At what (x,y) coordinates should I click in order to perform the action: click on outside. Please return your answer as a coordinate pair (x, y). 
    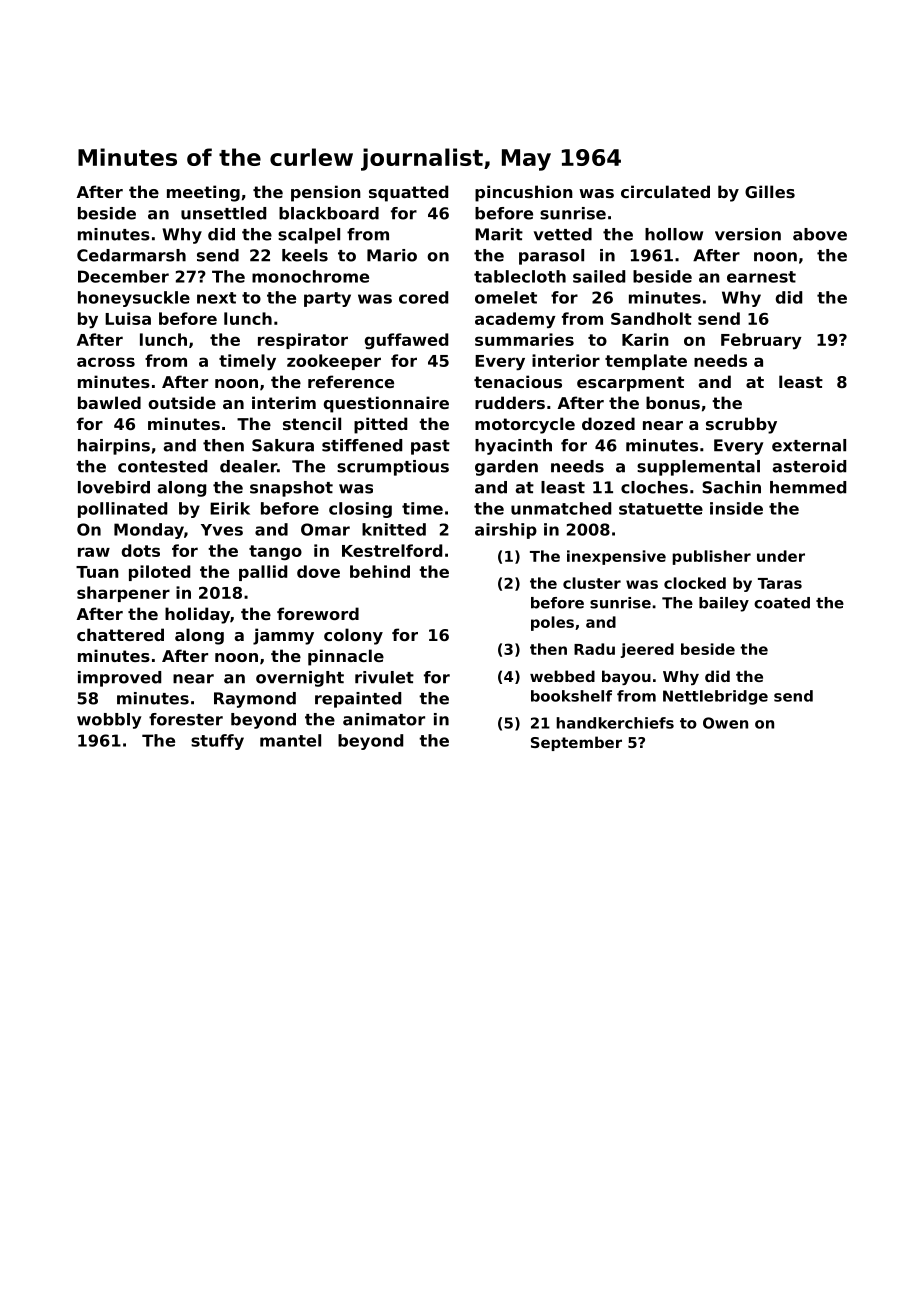
    Looking at the image, I should click on (182, 402).
